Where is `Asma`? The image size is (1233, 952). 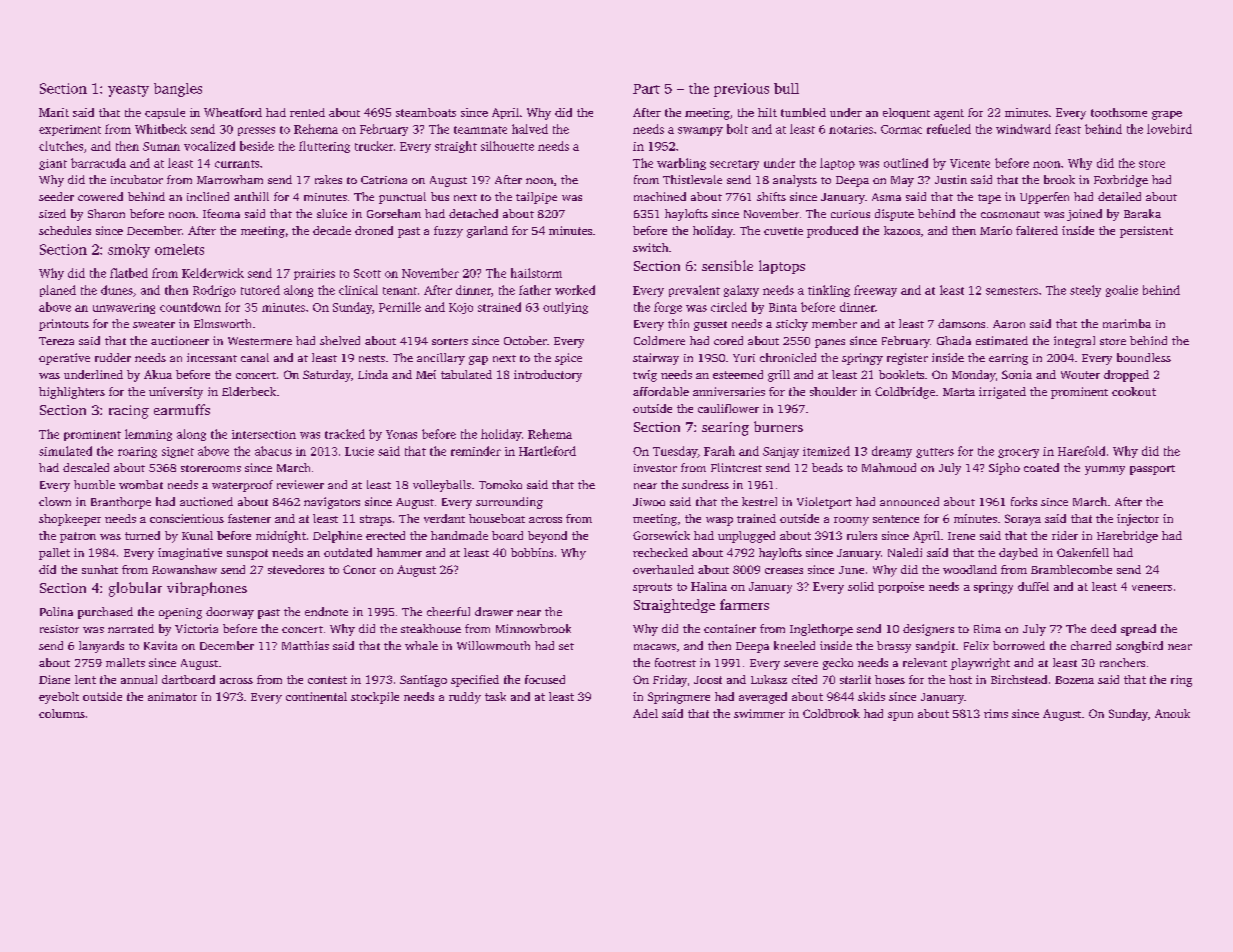
Asma is located at coordinates (886, 197).
